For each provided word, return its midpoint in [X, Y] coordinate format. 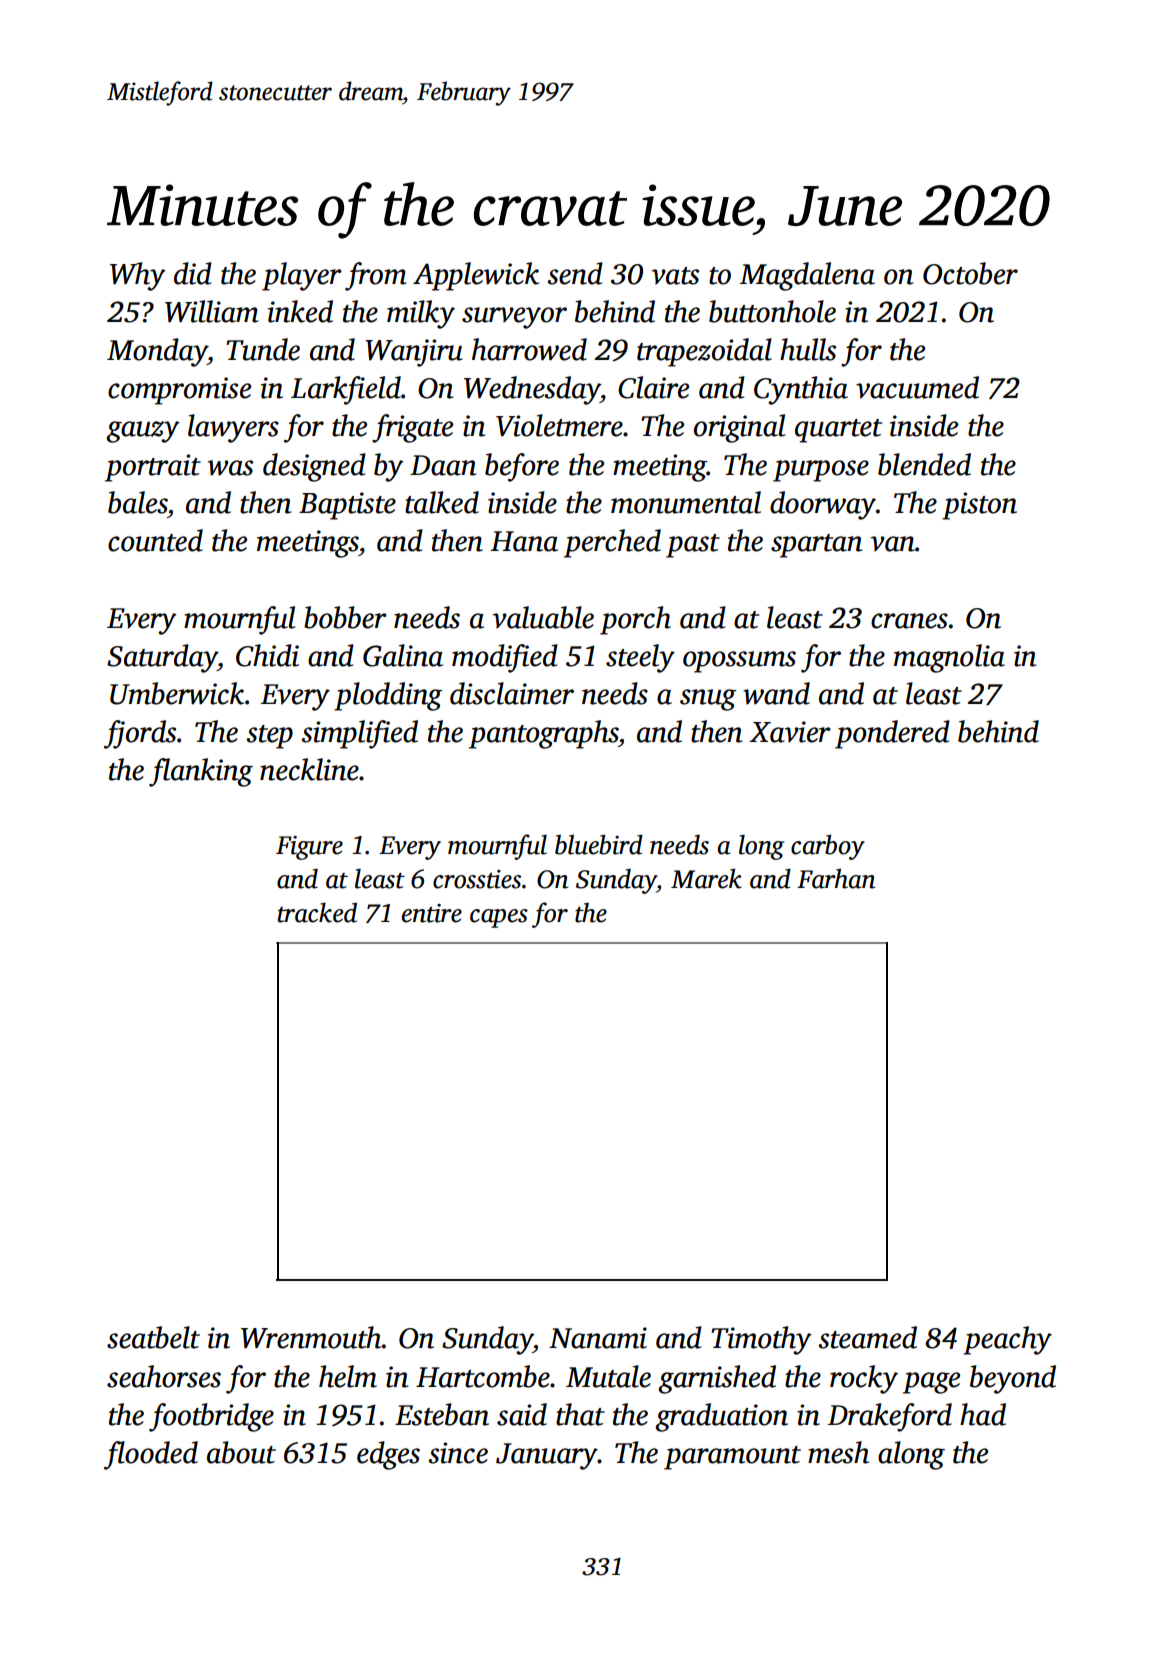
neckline [309, 769]
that [580, 1414]
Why [138, 276]
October [970, 273]
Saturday [162, 658]
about [241, 1452]
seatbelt [153, 1337]
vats [675, 276]
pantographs [543, 734]
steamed [867, 1337]
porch [635, 620]
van [893, 544]
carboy [828, 847]
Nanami [598, 1338]
